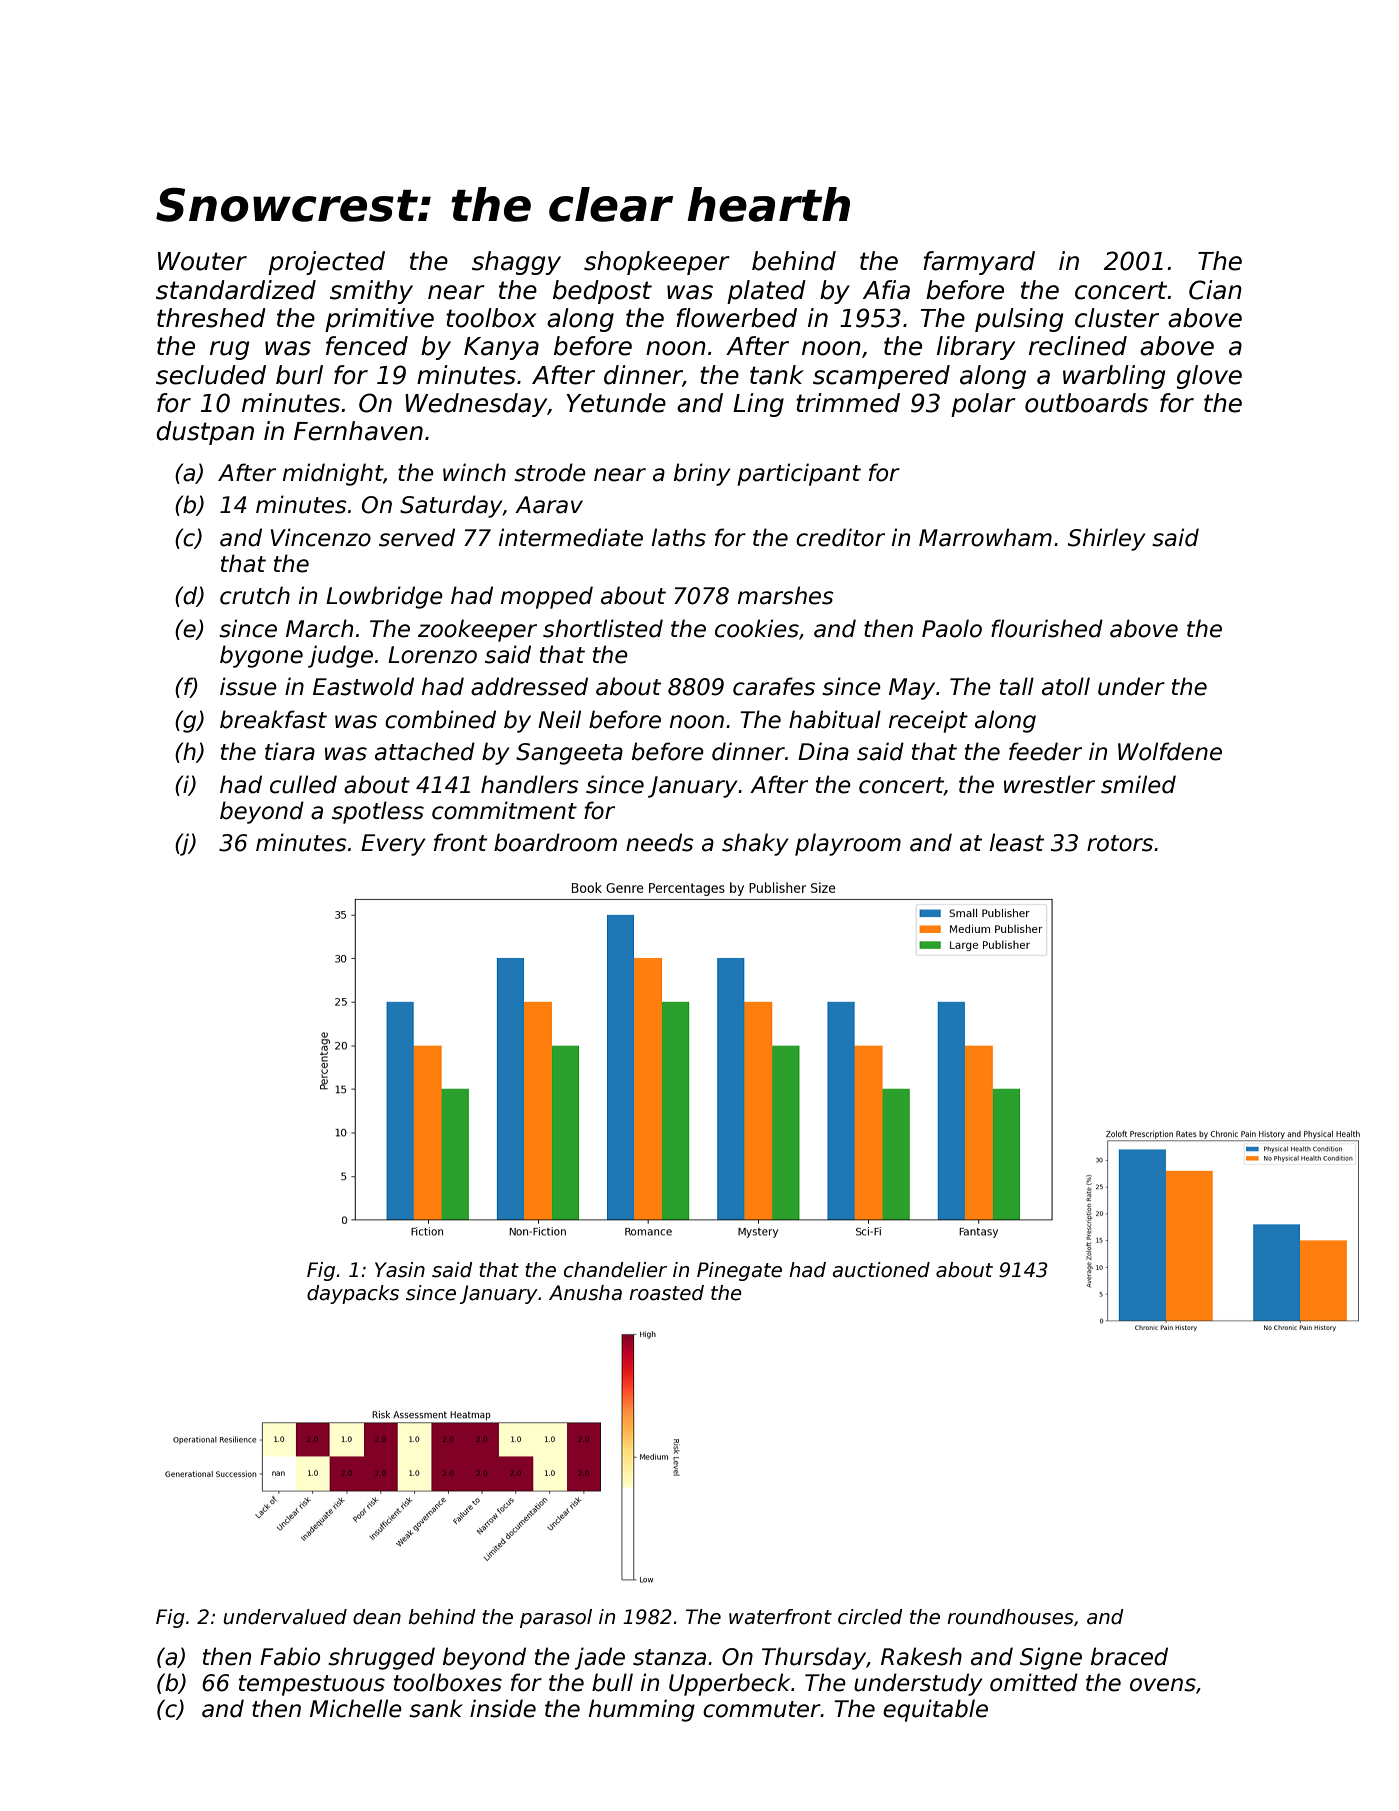 Image resolution: width=1399 pixels, height=1811 pixels. What do you see at coordinates (1049, 784) in the page?
I see `wrestler` at bounding box center [1049, 784].
